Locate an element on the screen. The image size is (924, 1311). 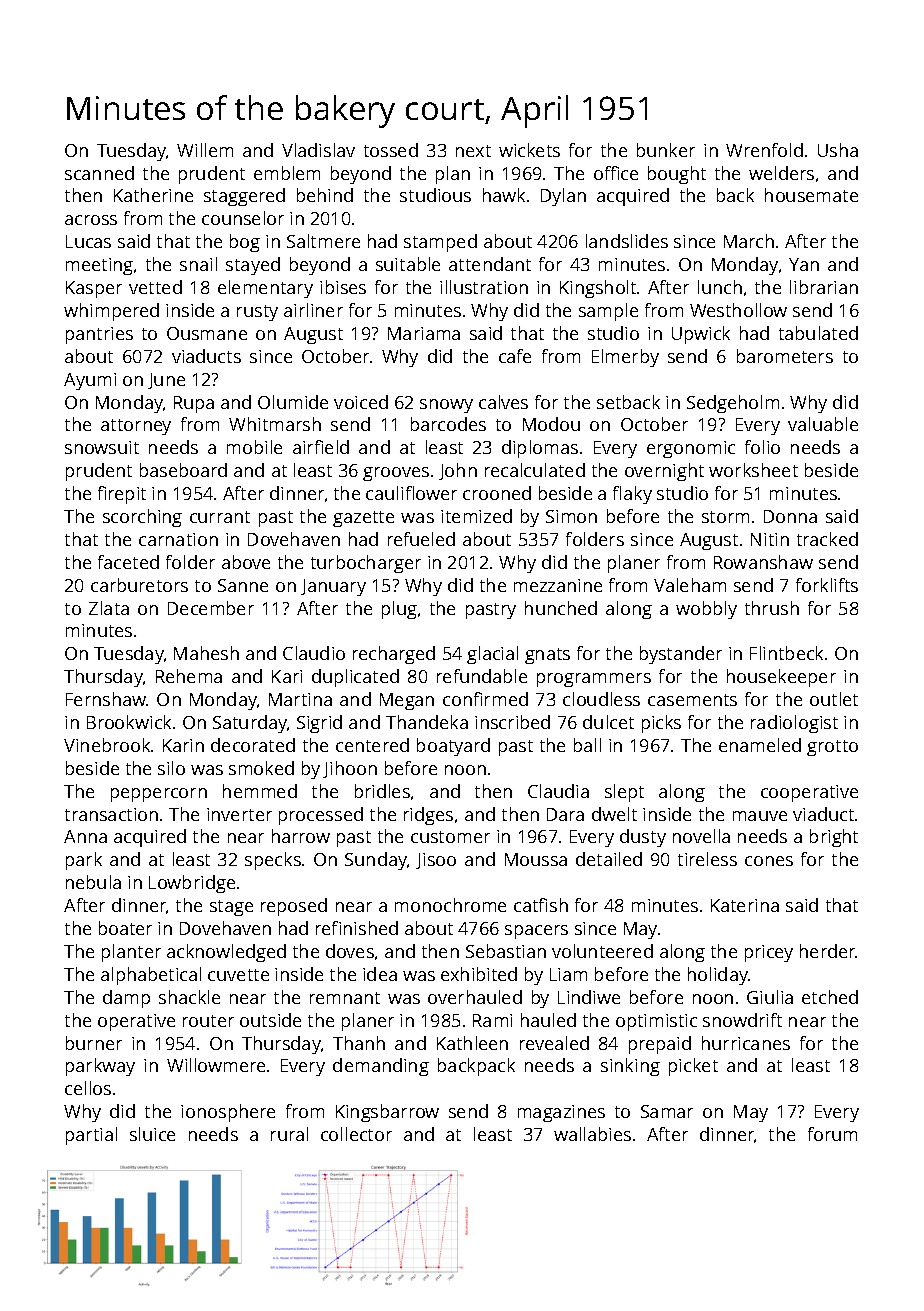
inscribed is located at coordinates (512, 722).
